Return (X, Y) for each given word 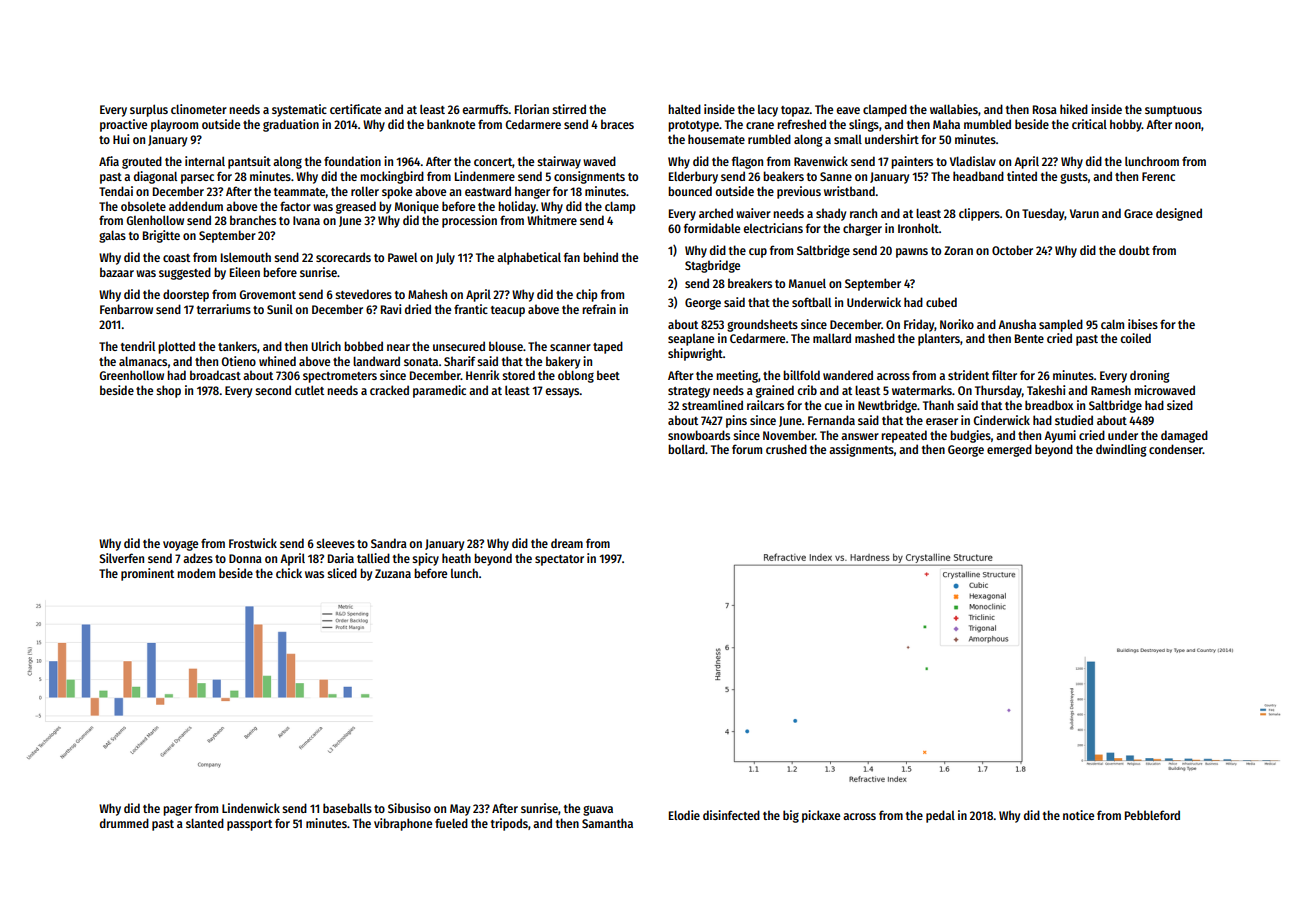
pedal (940, 816)
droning (1150, 376)
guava (598, 810)
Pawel (402, 257)
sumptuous (1173, 111)
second (273, 390)
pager (177, 810)
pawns (912, 253)
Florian (532, 109)
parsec (197, 179)
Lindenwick (251, 808)
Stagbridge (712, 266)
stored (518, 375)
